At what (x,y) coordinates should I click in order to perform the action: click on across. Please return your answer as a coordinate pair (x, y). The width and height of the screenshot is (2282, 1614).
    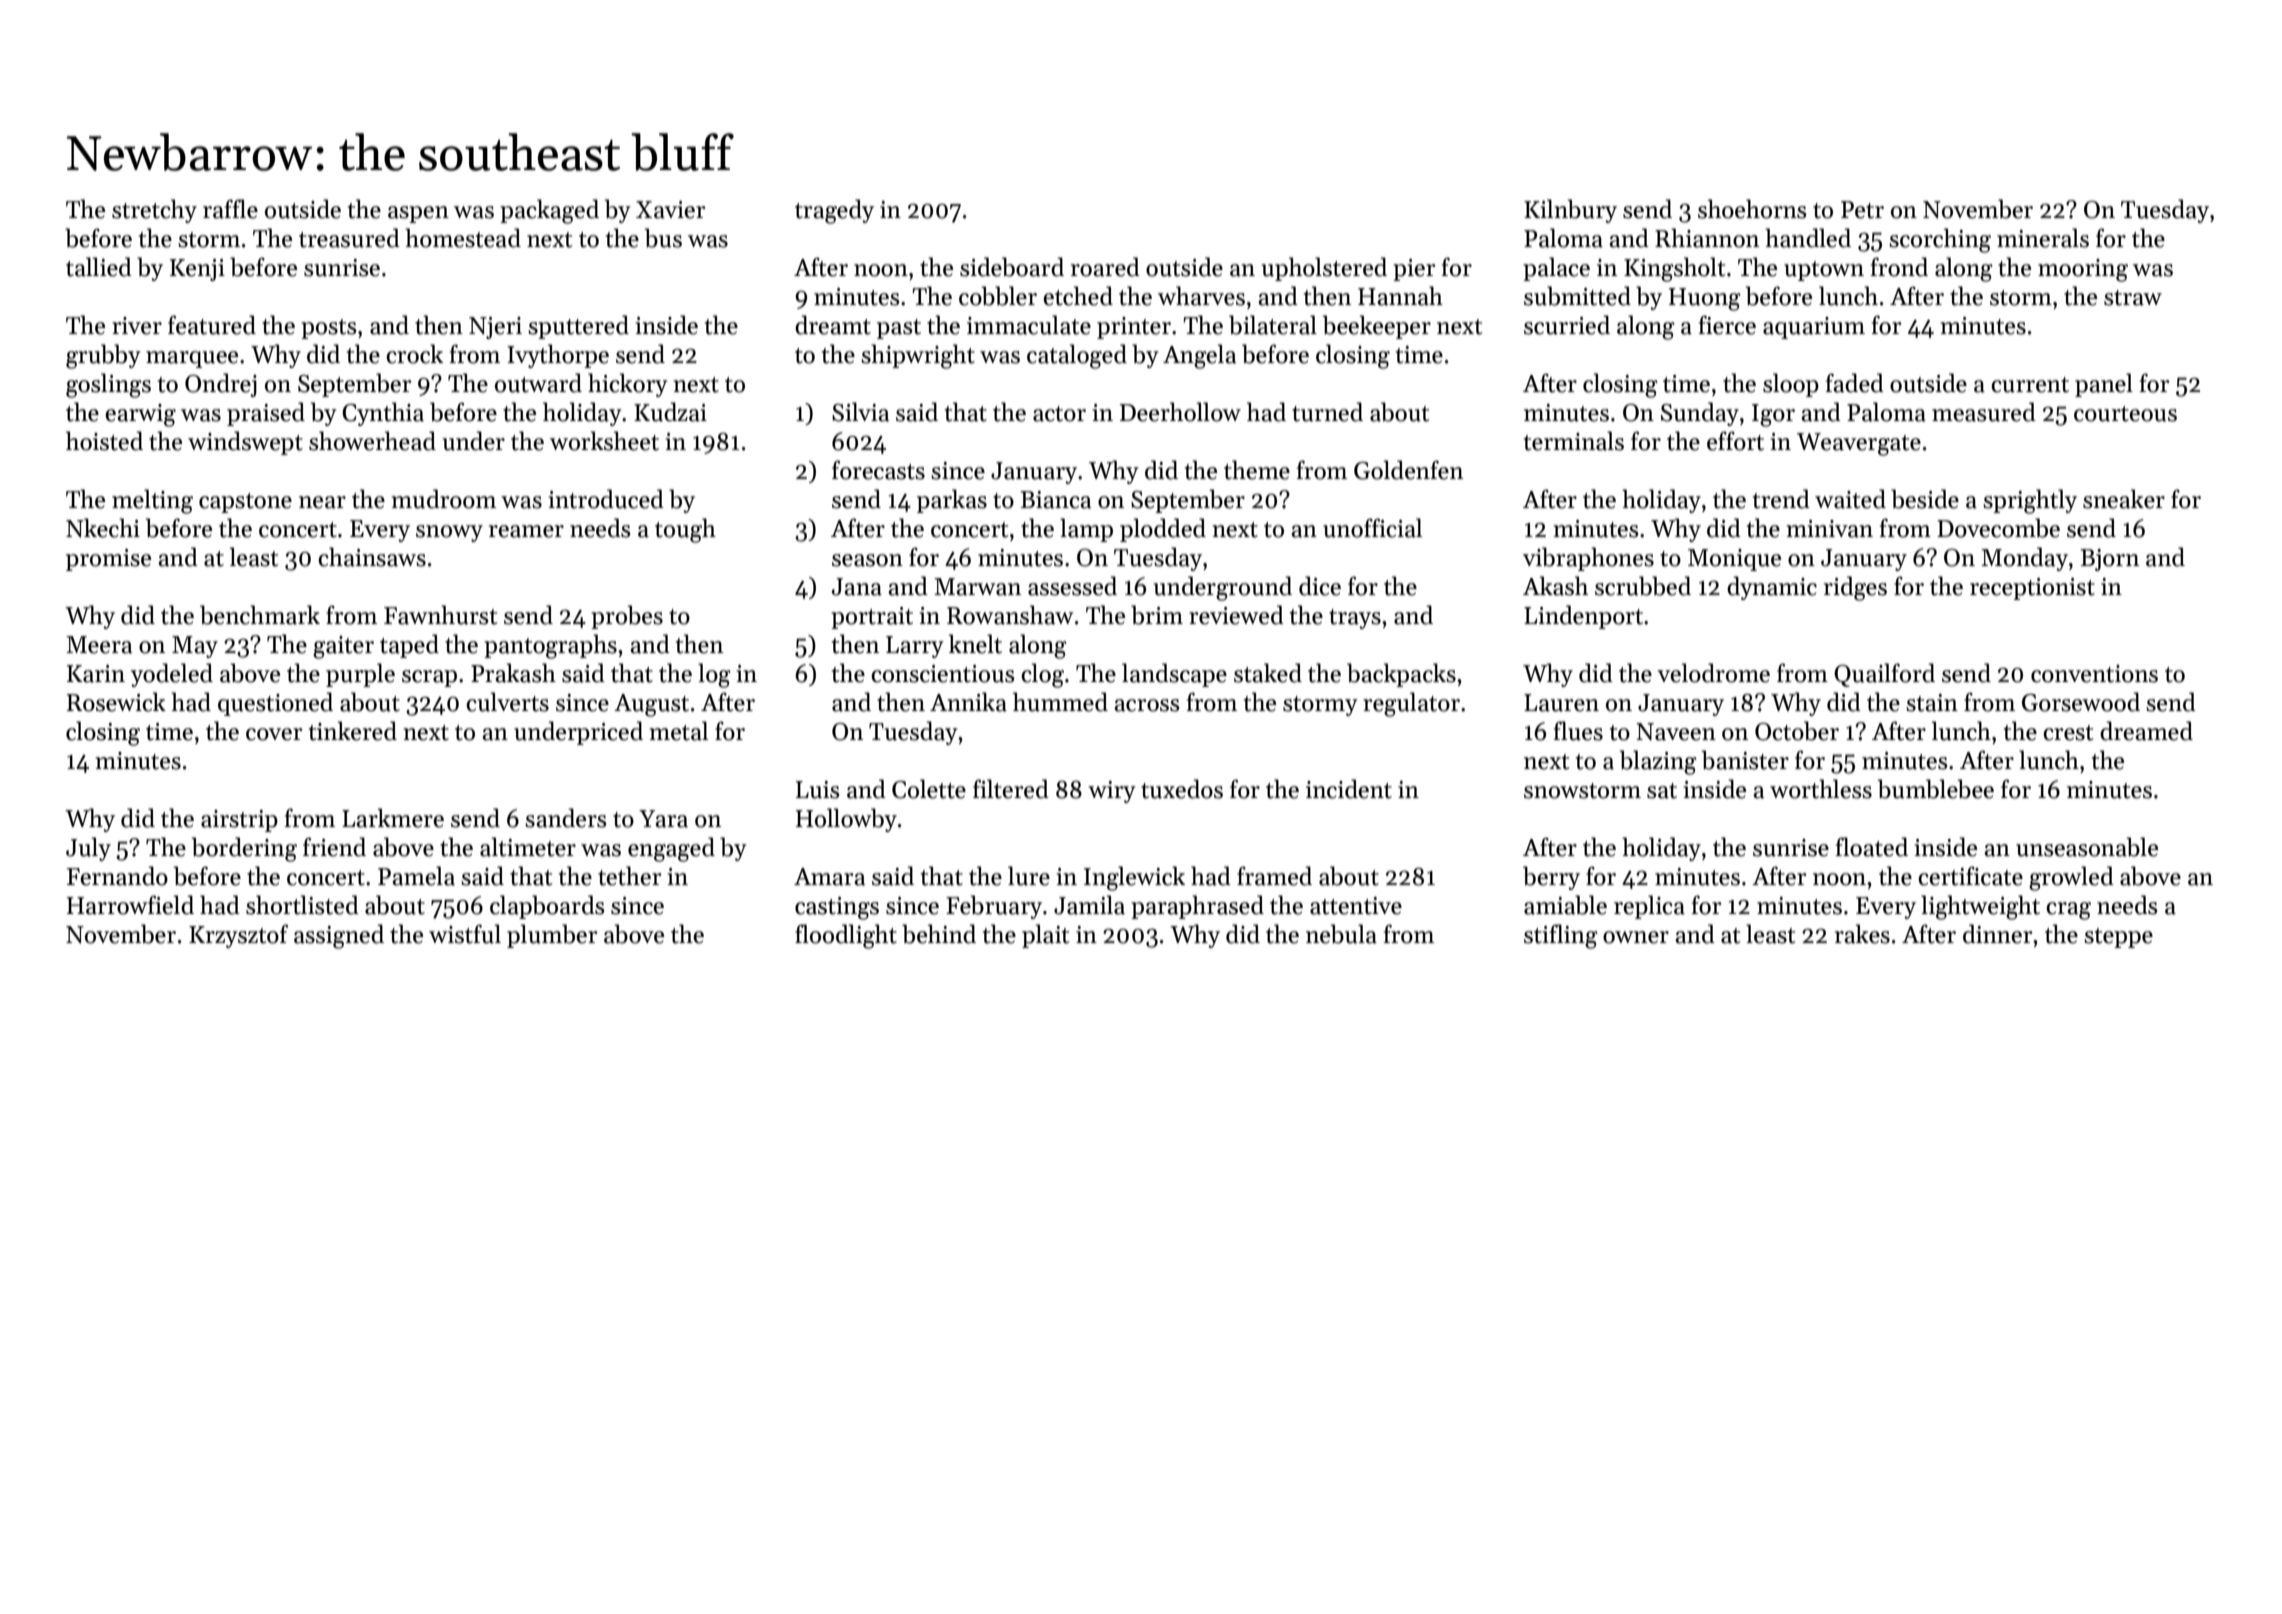
    Looking at the image, I should click on (1146, 705).
